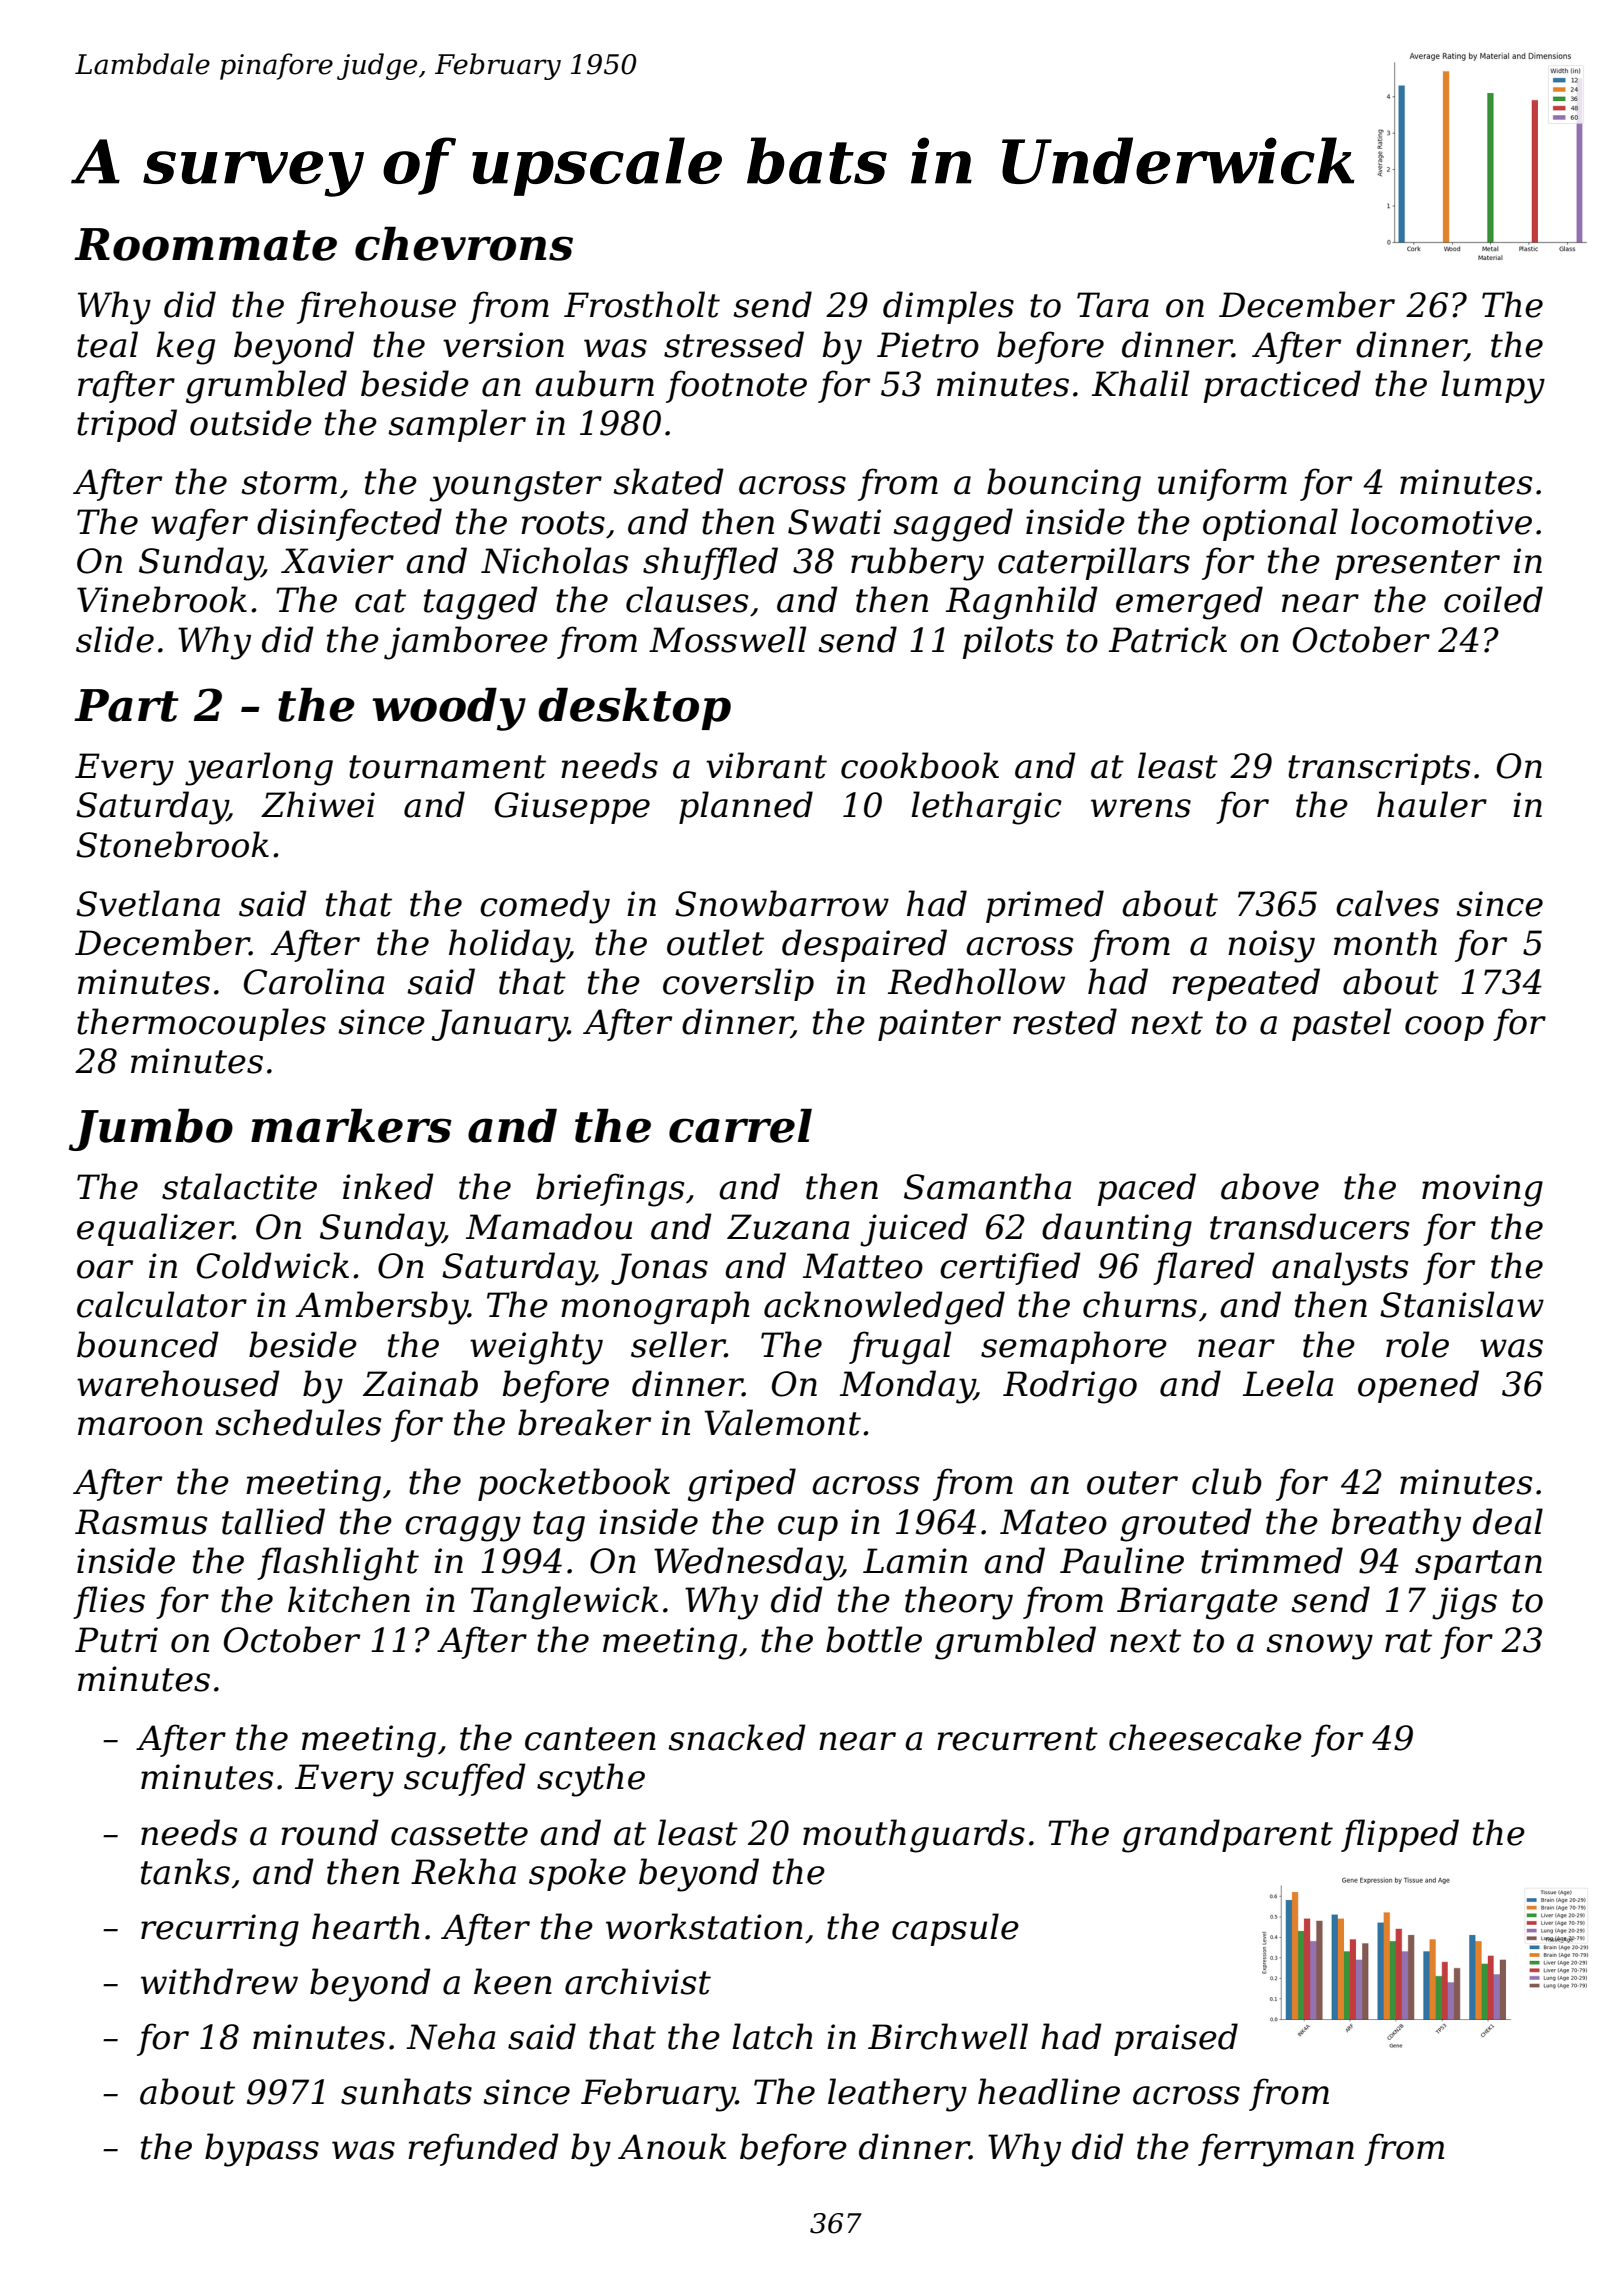 Image resolution: width=1620 pixels, height=2292 pixels. Describe the element at coordinates (915, 1561) in the screenshot. I see `Lamin` at that location.
